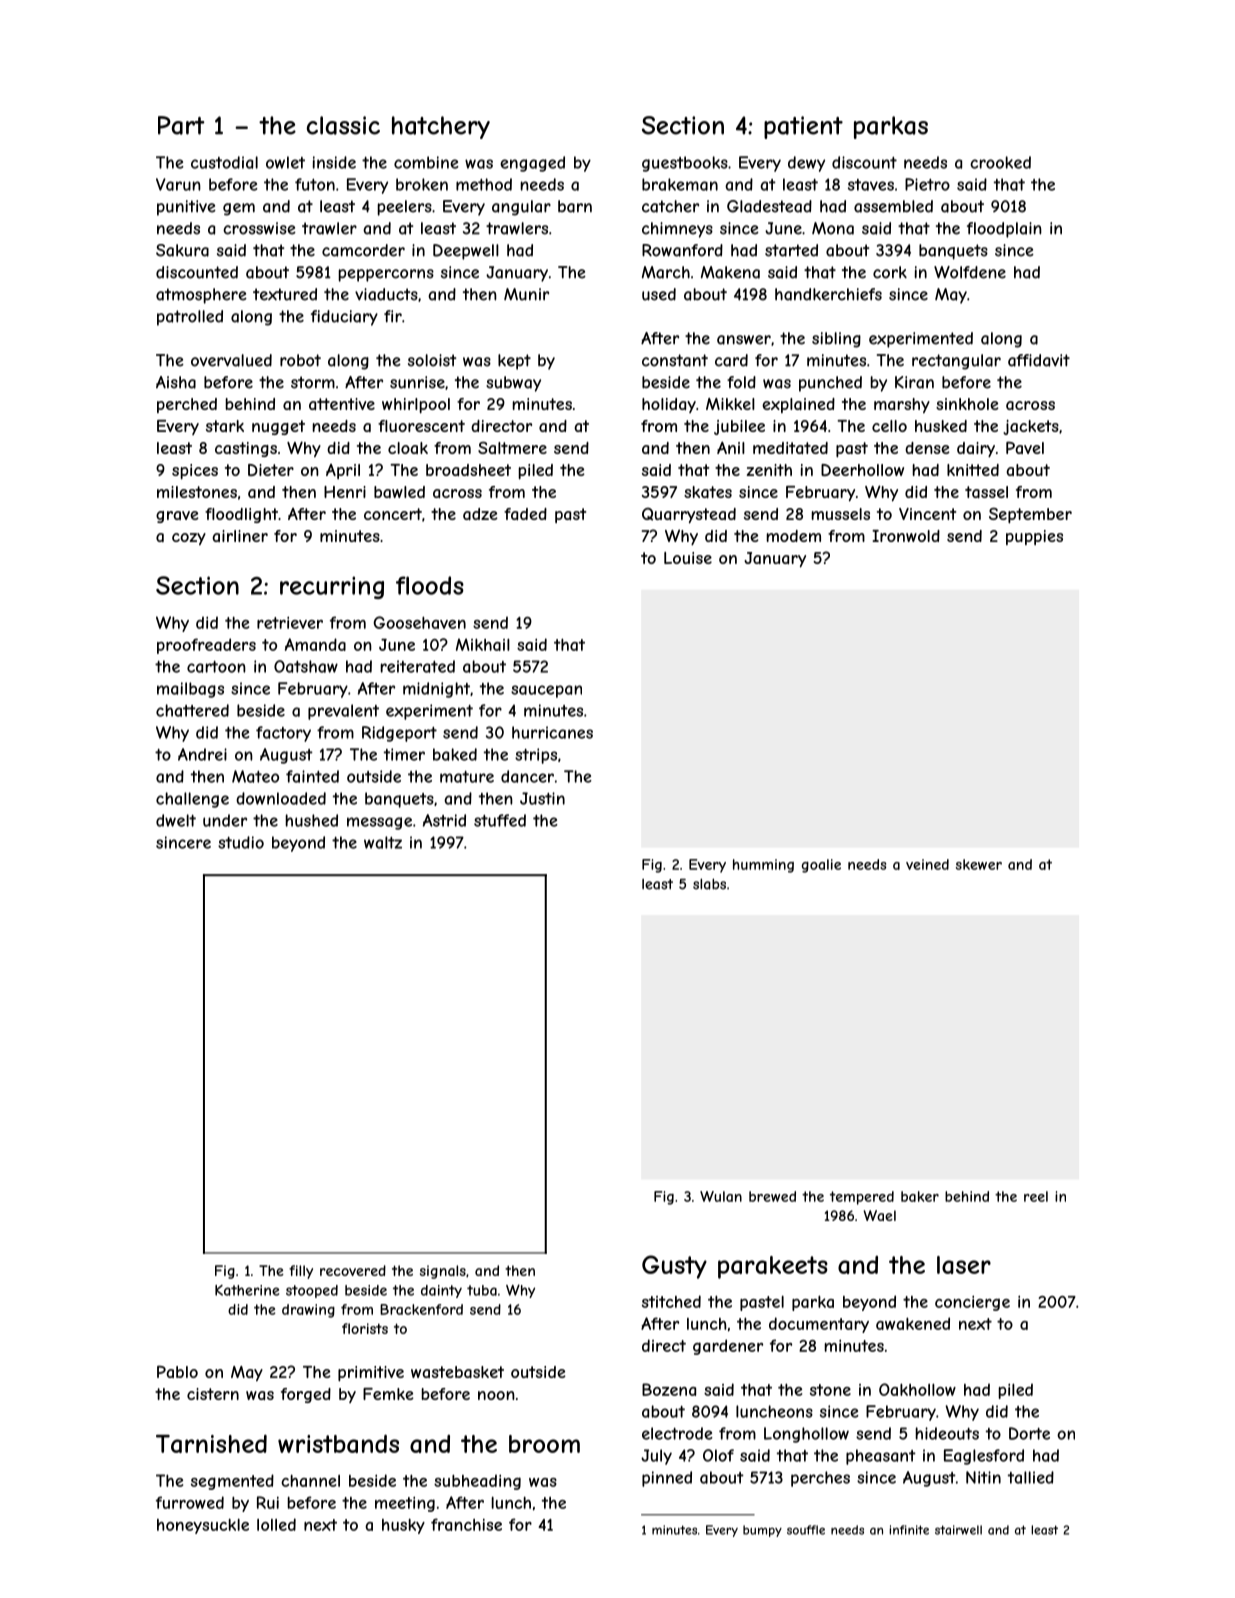 This screenshot has width=1235, height=1598. I want to click on classic, so click(343, 125).
